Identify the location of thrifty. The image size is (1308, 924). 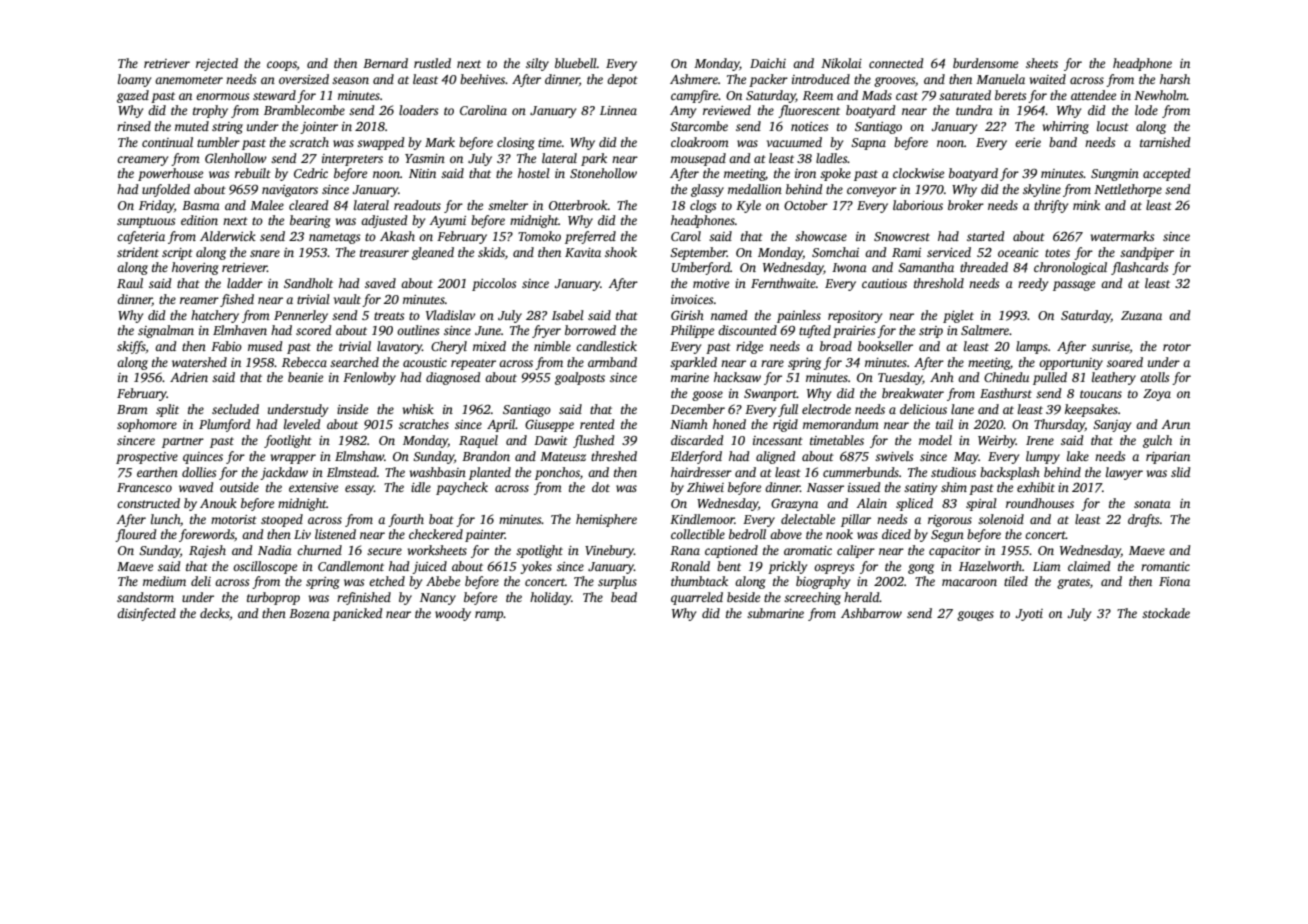
(1051, 206).
